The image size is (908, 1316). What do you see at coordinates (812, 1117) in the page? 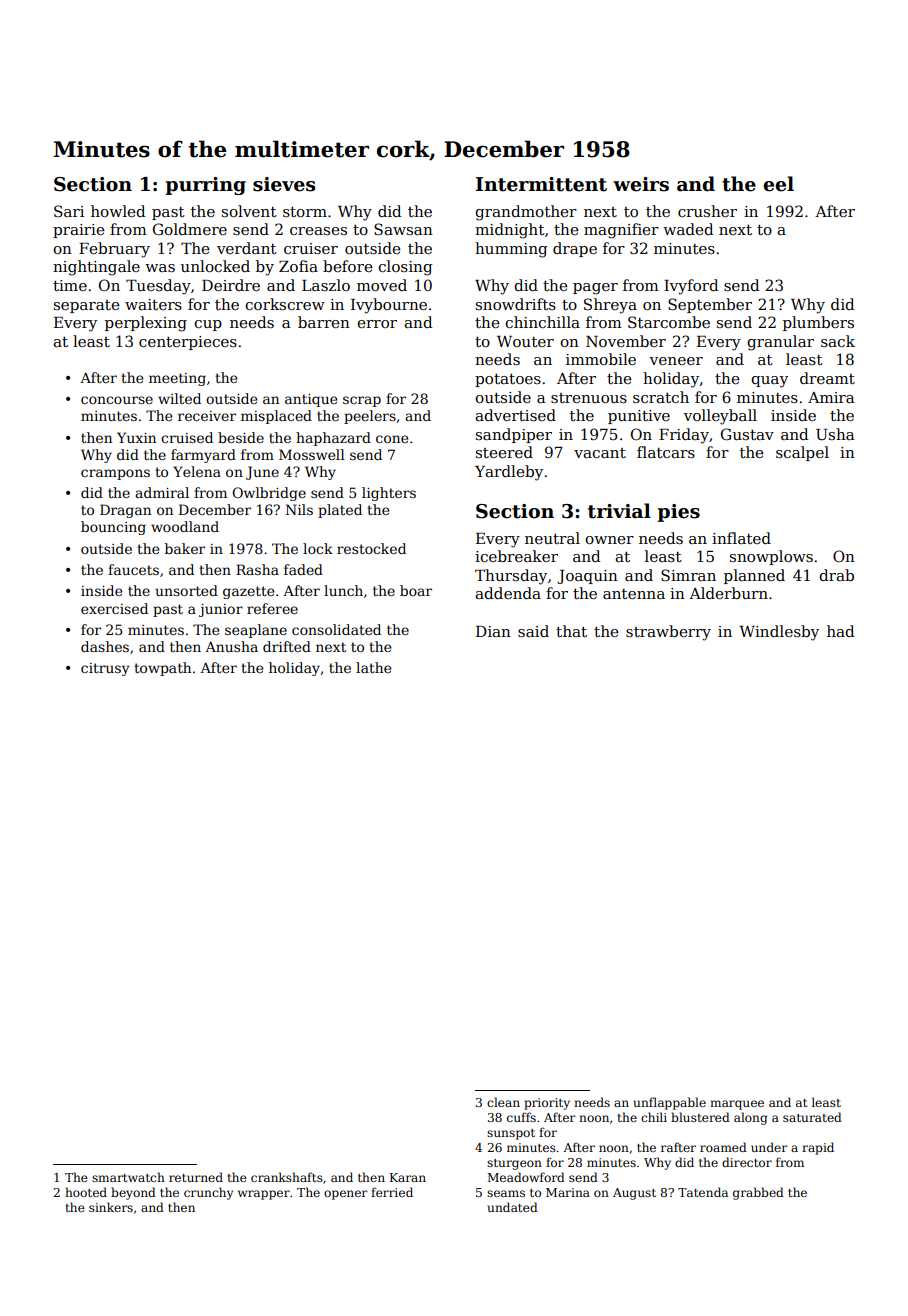
I see `saturated` at bounding box center [812, 1117].
